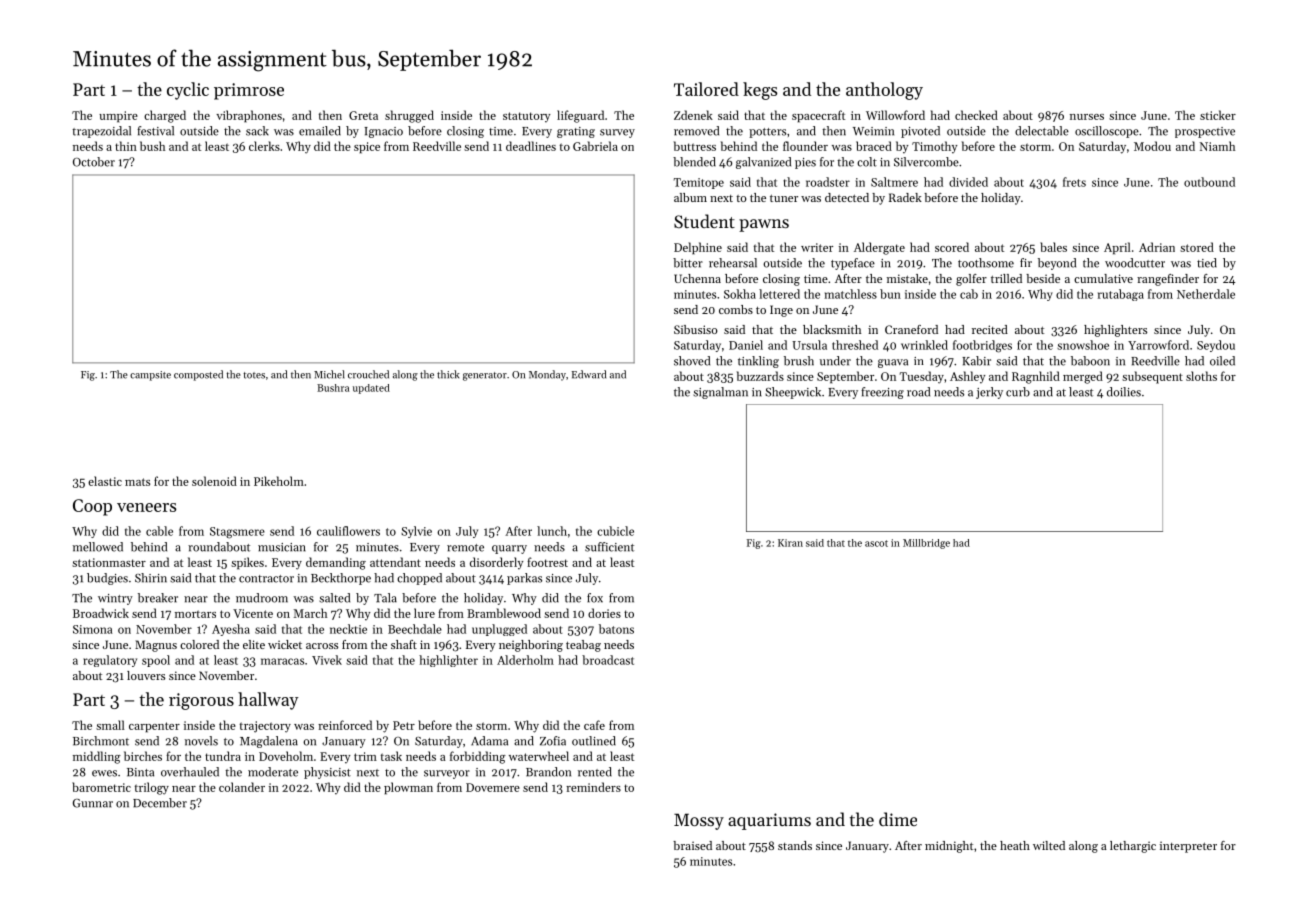  Describe the element at coordinates (616, 629) in the screenshot. I see `batons` at that location.
